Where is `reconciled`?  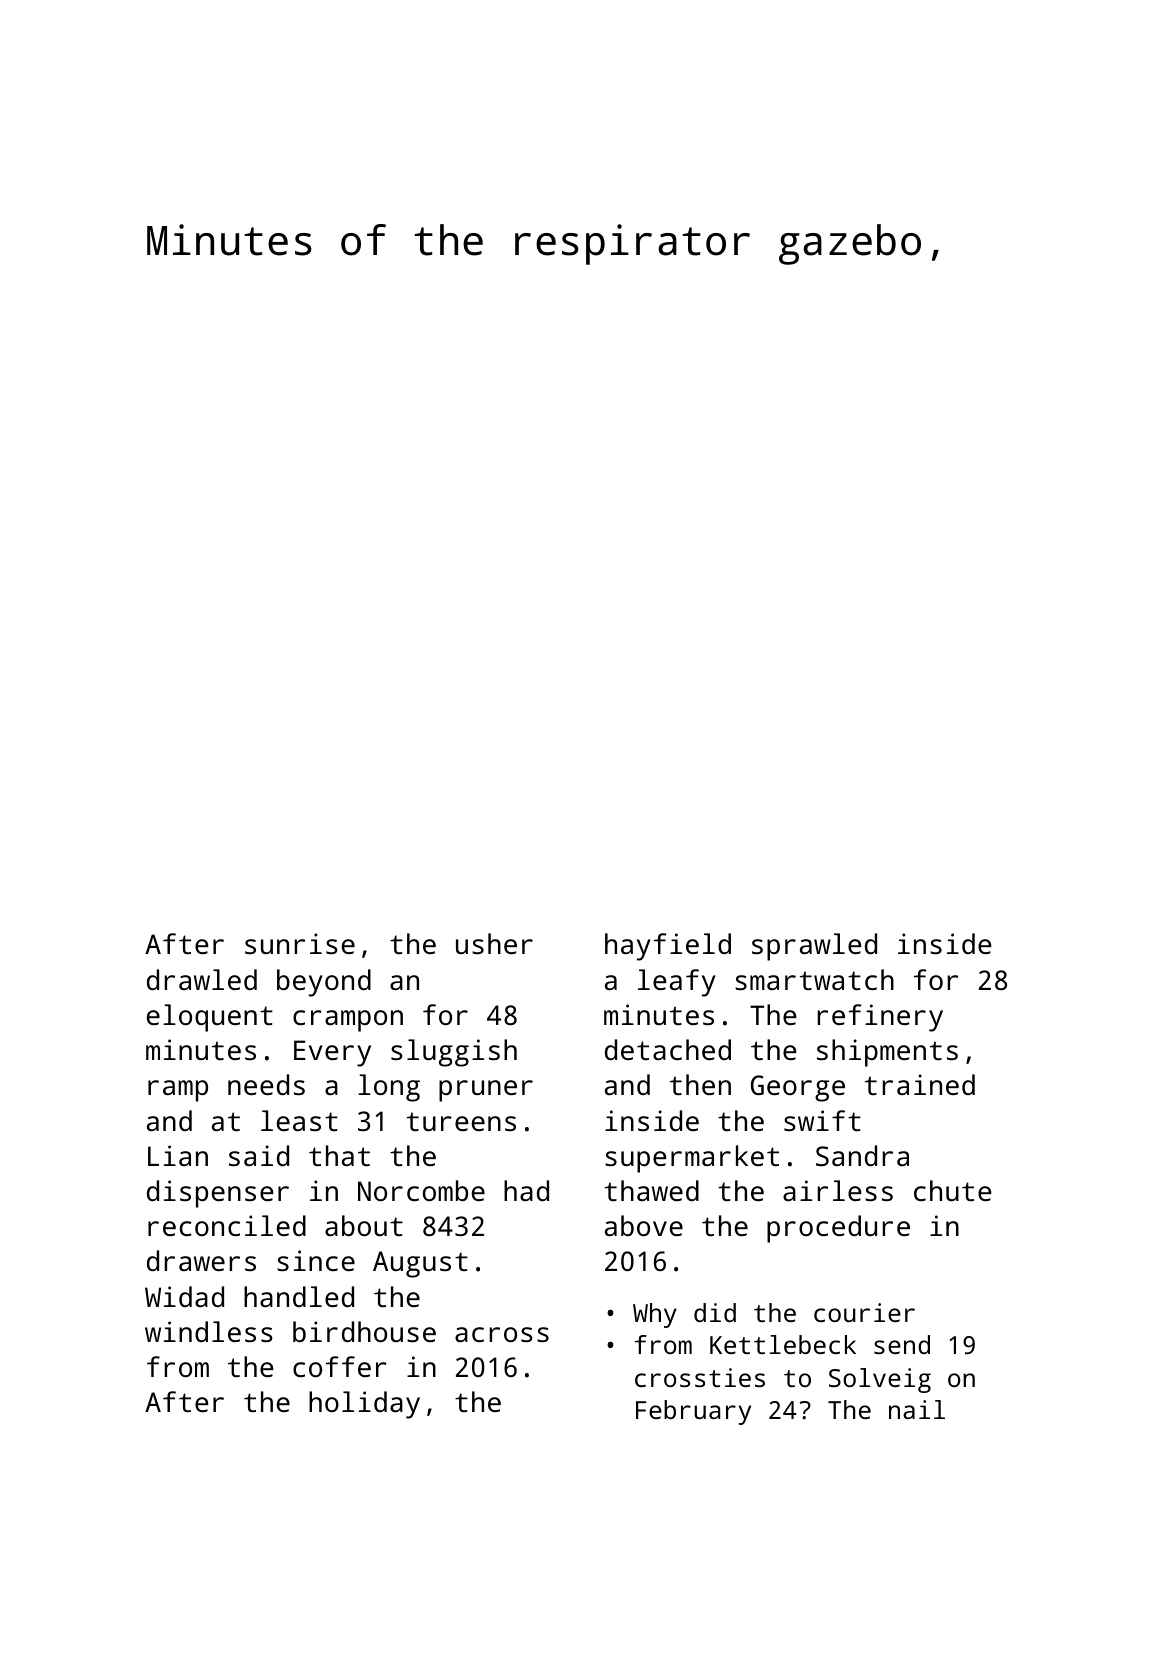 reconciled is located at coordinates (227, 1225).
